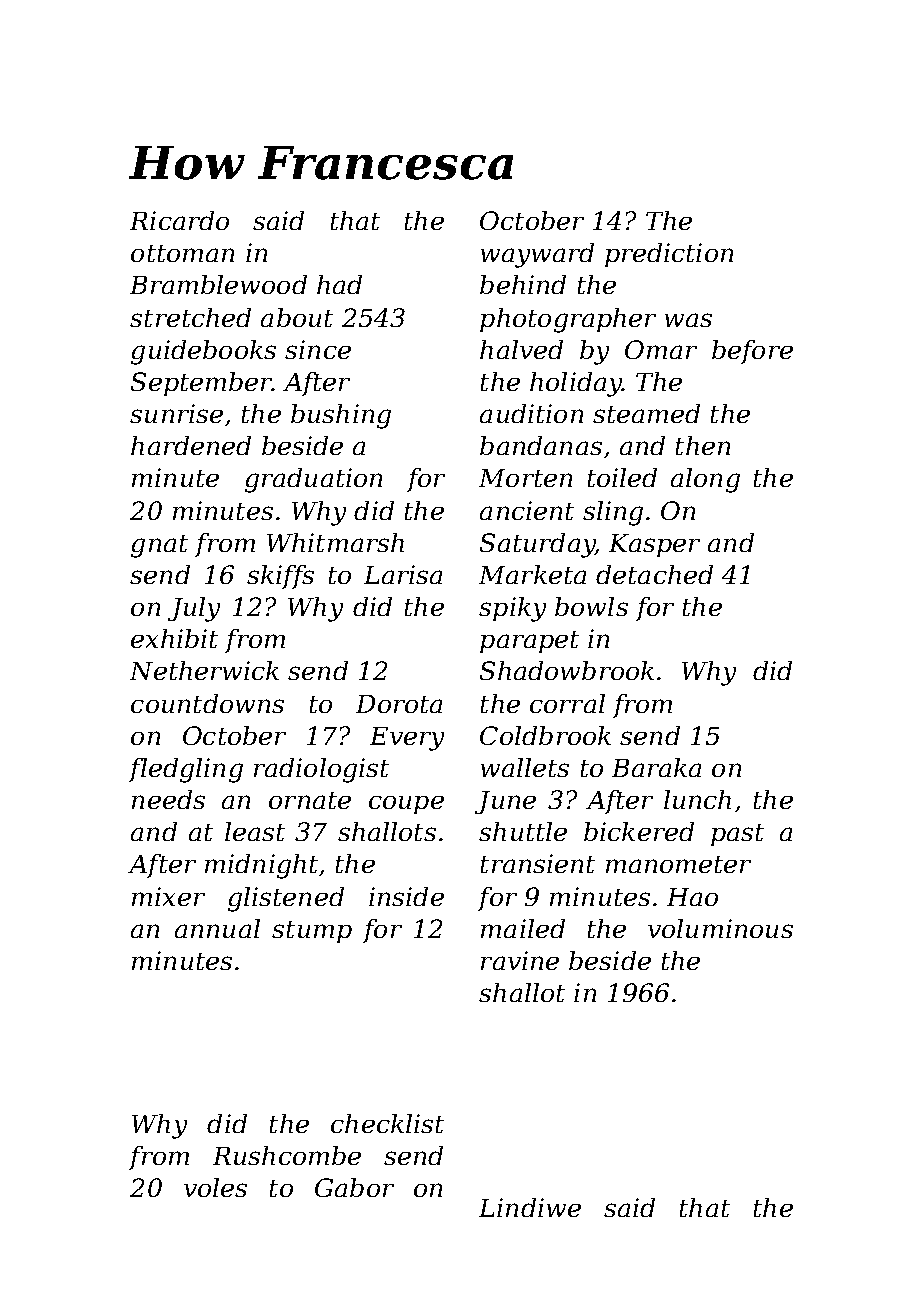 Image resolution: width=924 pixels, height=1311 pixels. What do you see at coordinates (505, 802) in the screenshot?
I see `June` at bounding box center [505, 802].
